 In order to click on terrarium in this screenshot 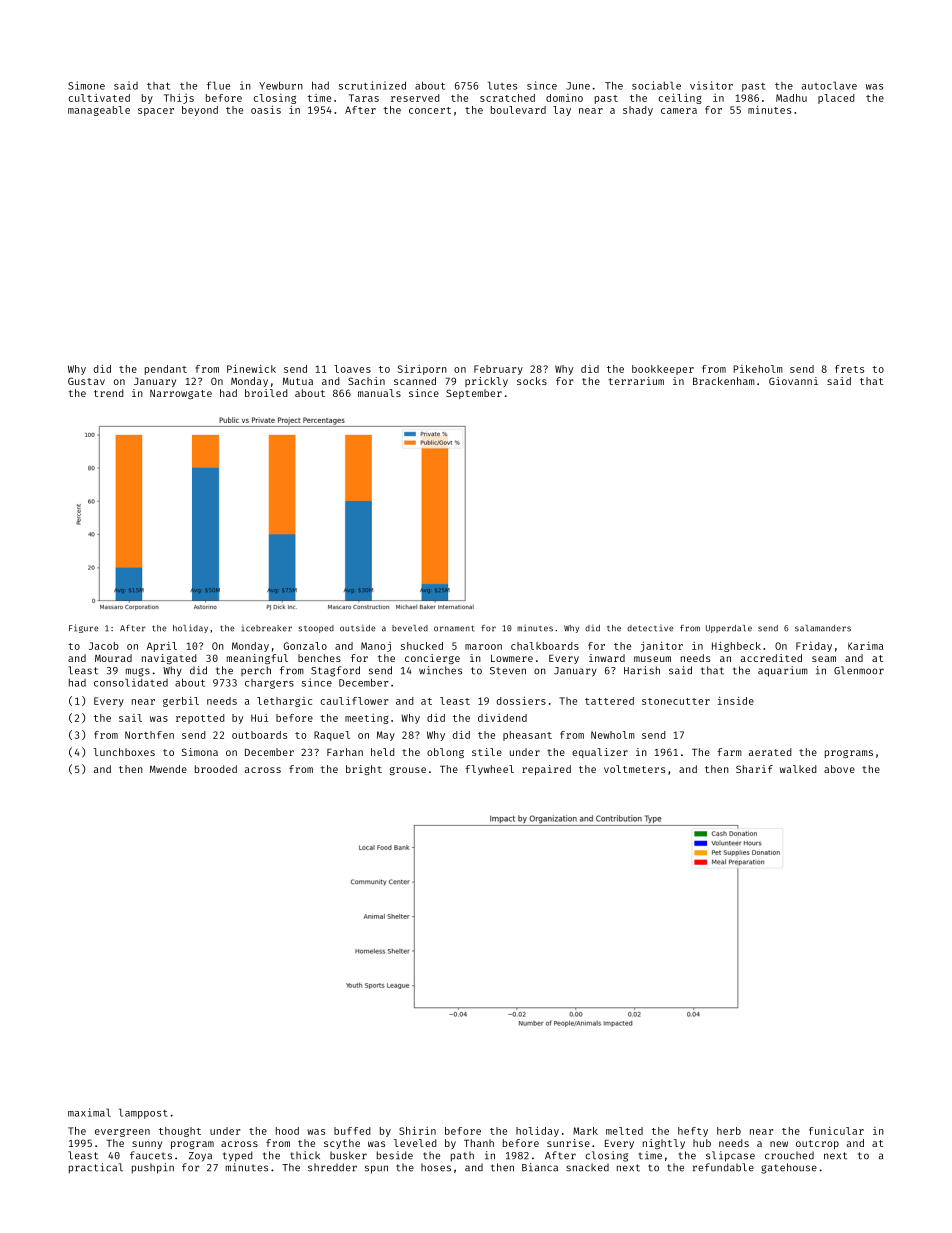, I will do `click(636, 381)`.
